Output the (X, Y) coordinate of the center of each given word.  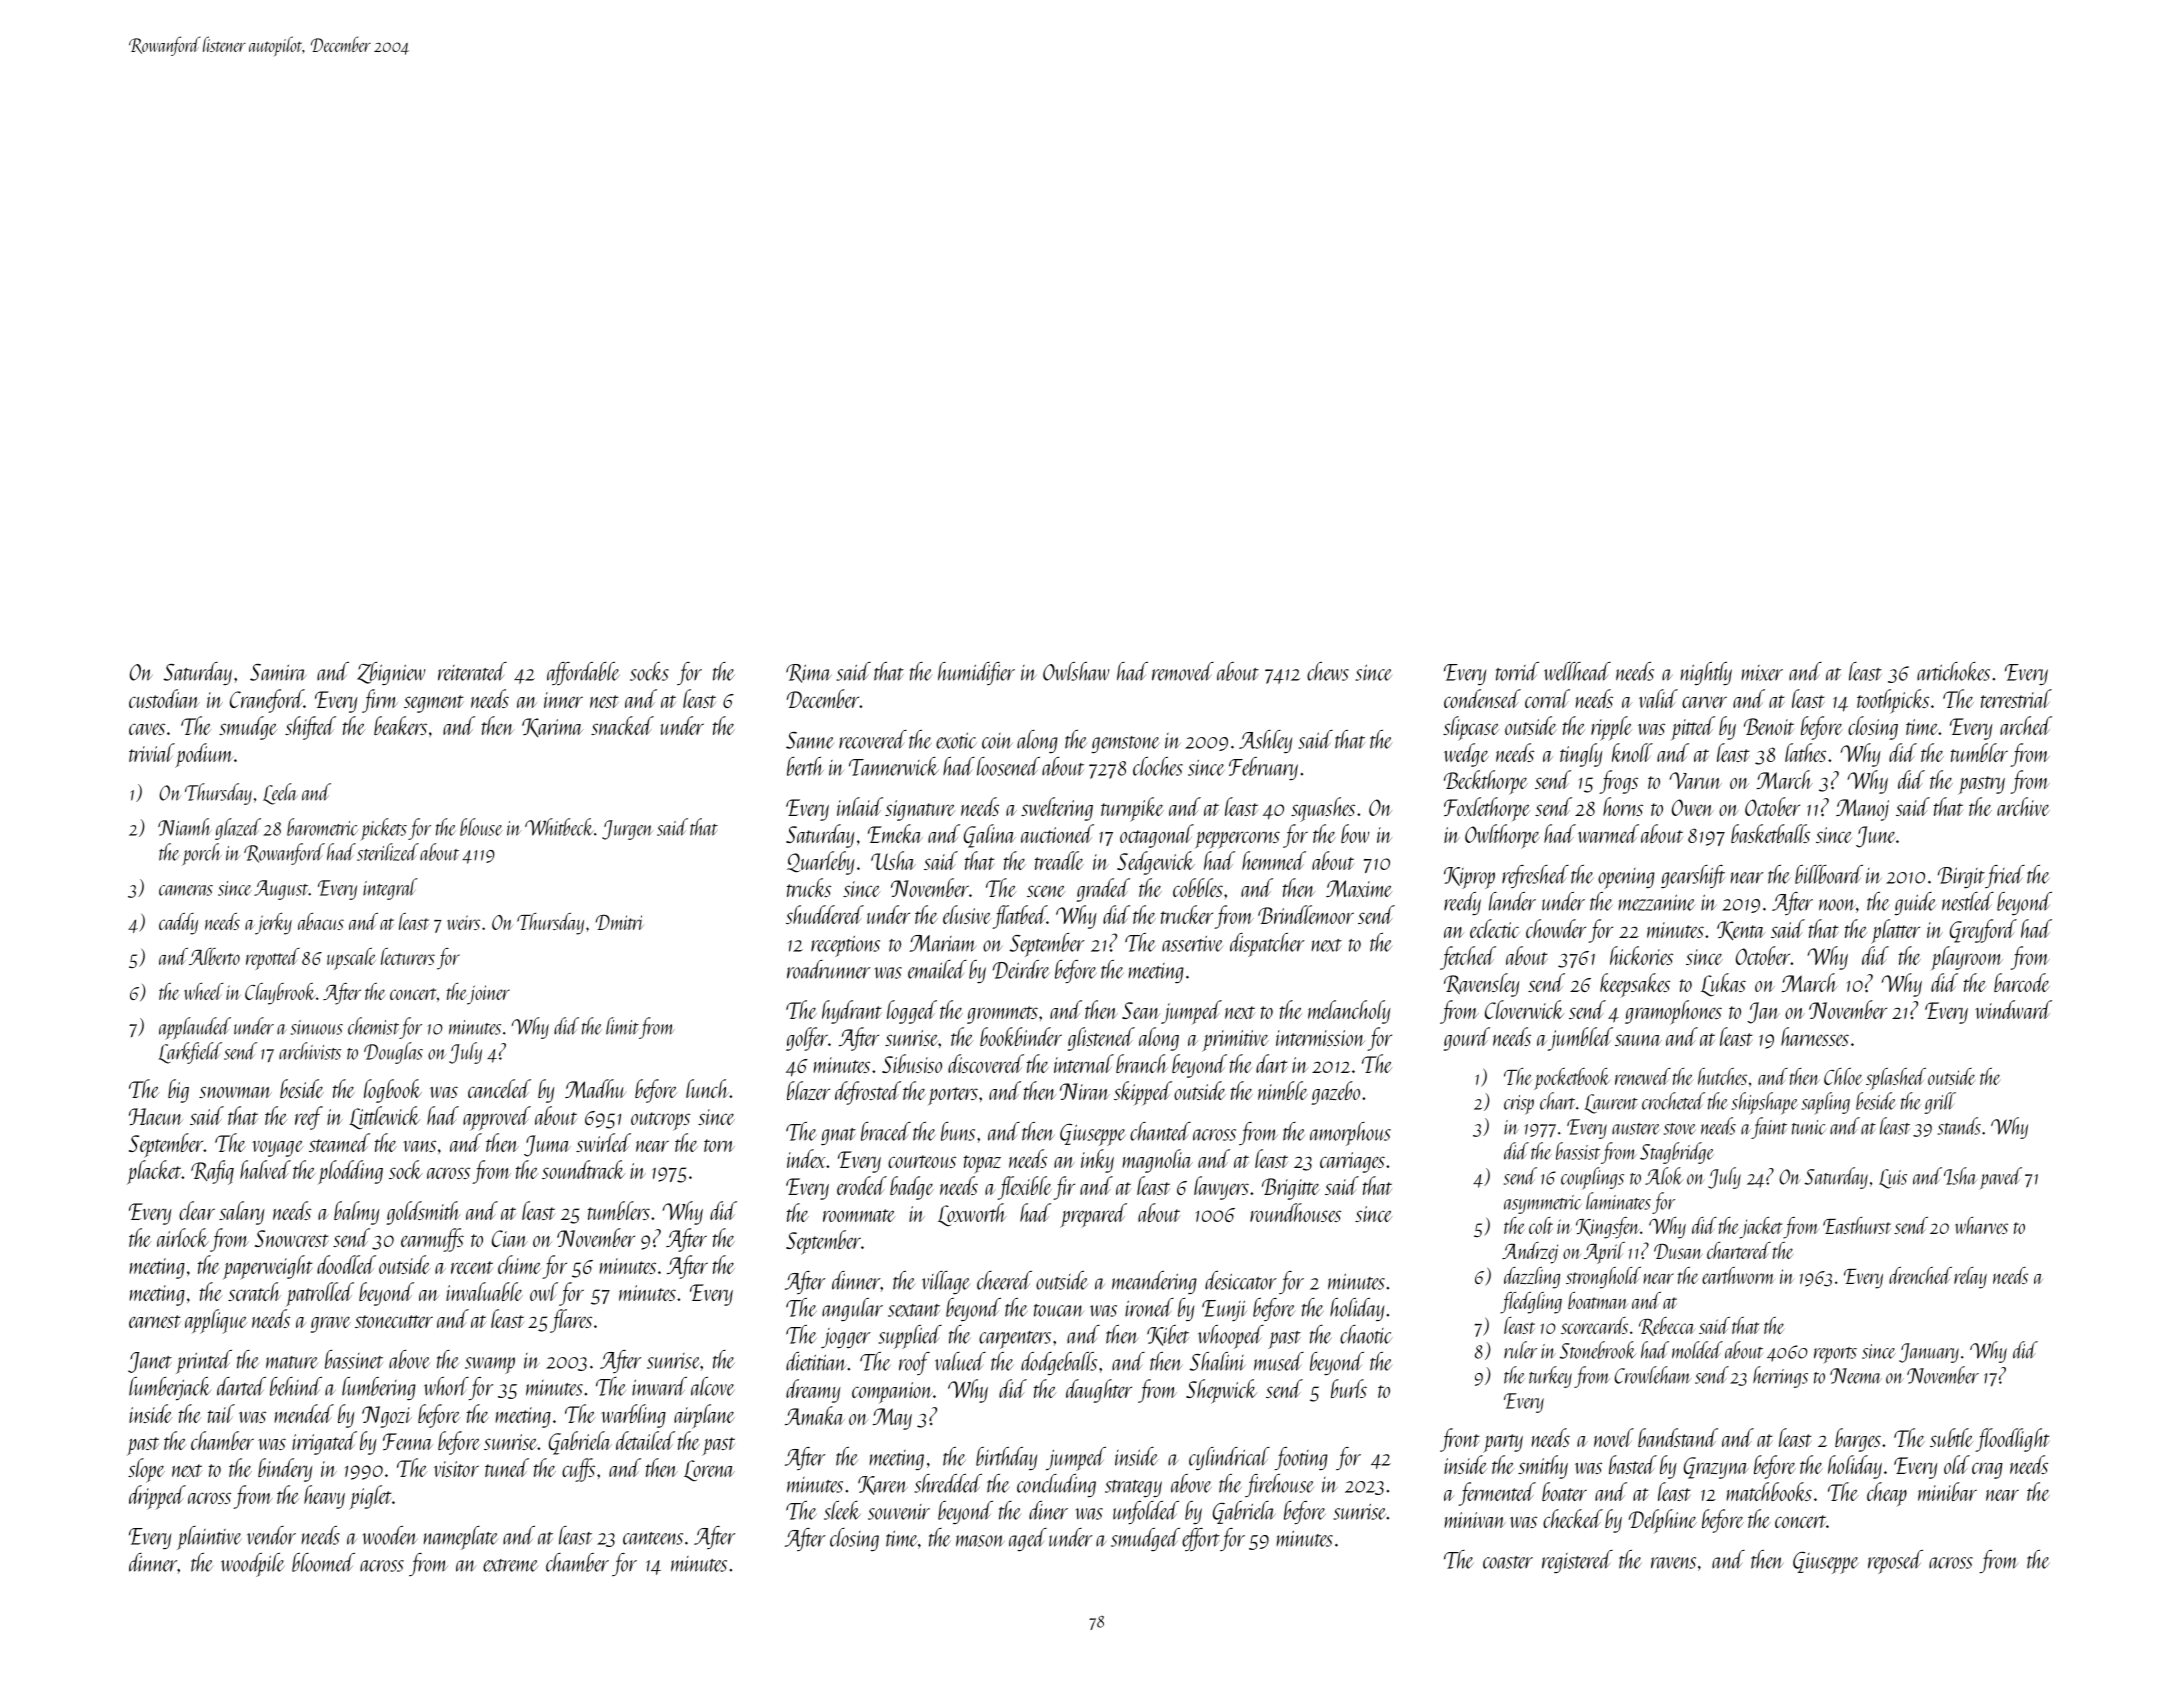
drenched (1920, 1275)
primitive (1235, 1041)
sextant (914, 1310)
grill (1940, 1103)
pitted (1693, 728)
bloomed (323, 1562)
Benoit (1769, 726)
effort (1201, 1539)
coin (997, 741)
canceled (499, 1088)
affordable (583, 673)
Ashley (1265, 741)
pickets (383, 829)
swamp (490, 1365)
